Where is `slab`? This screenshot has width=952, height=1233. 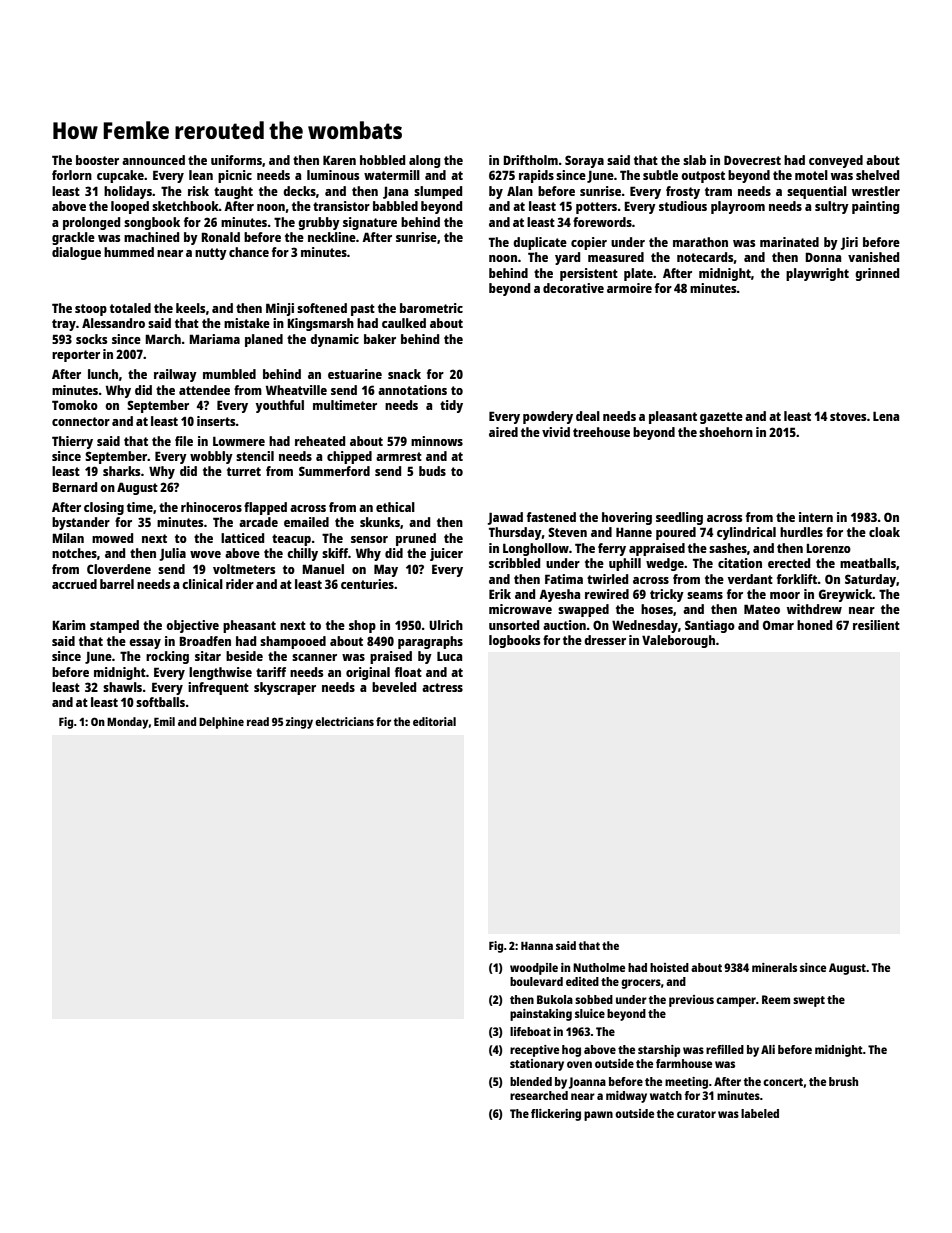
slab is located at coordinates (694, 160).
